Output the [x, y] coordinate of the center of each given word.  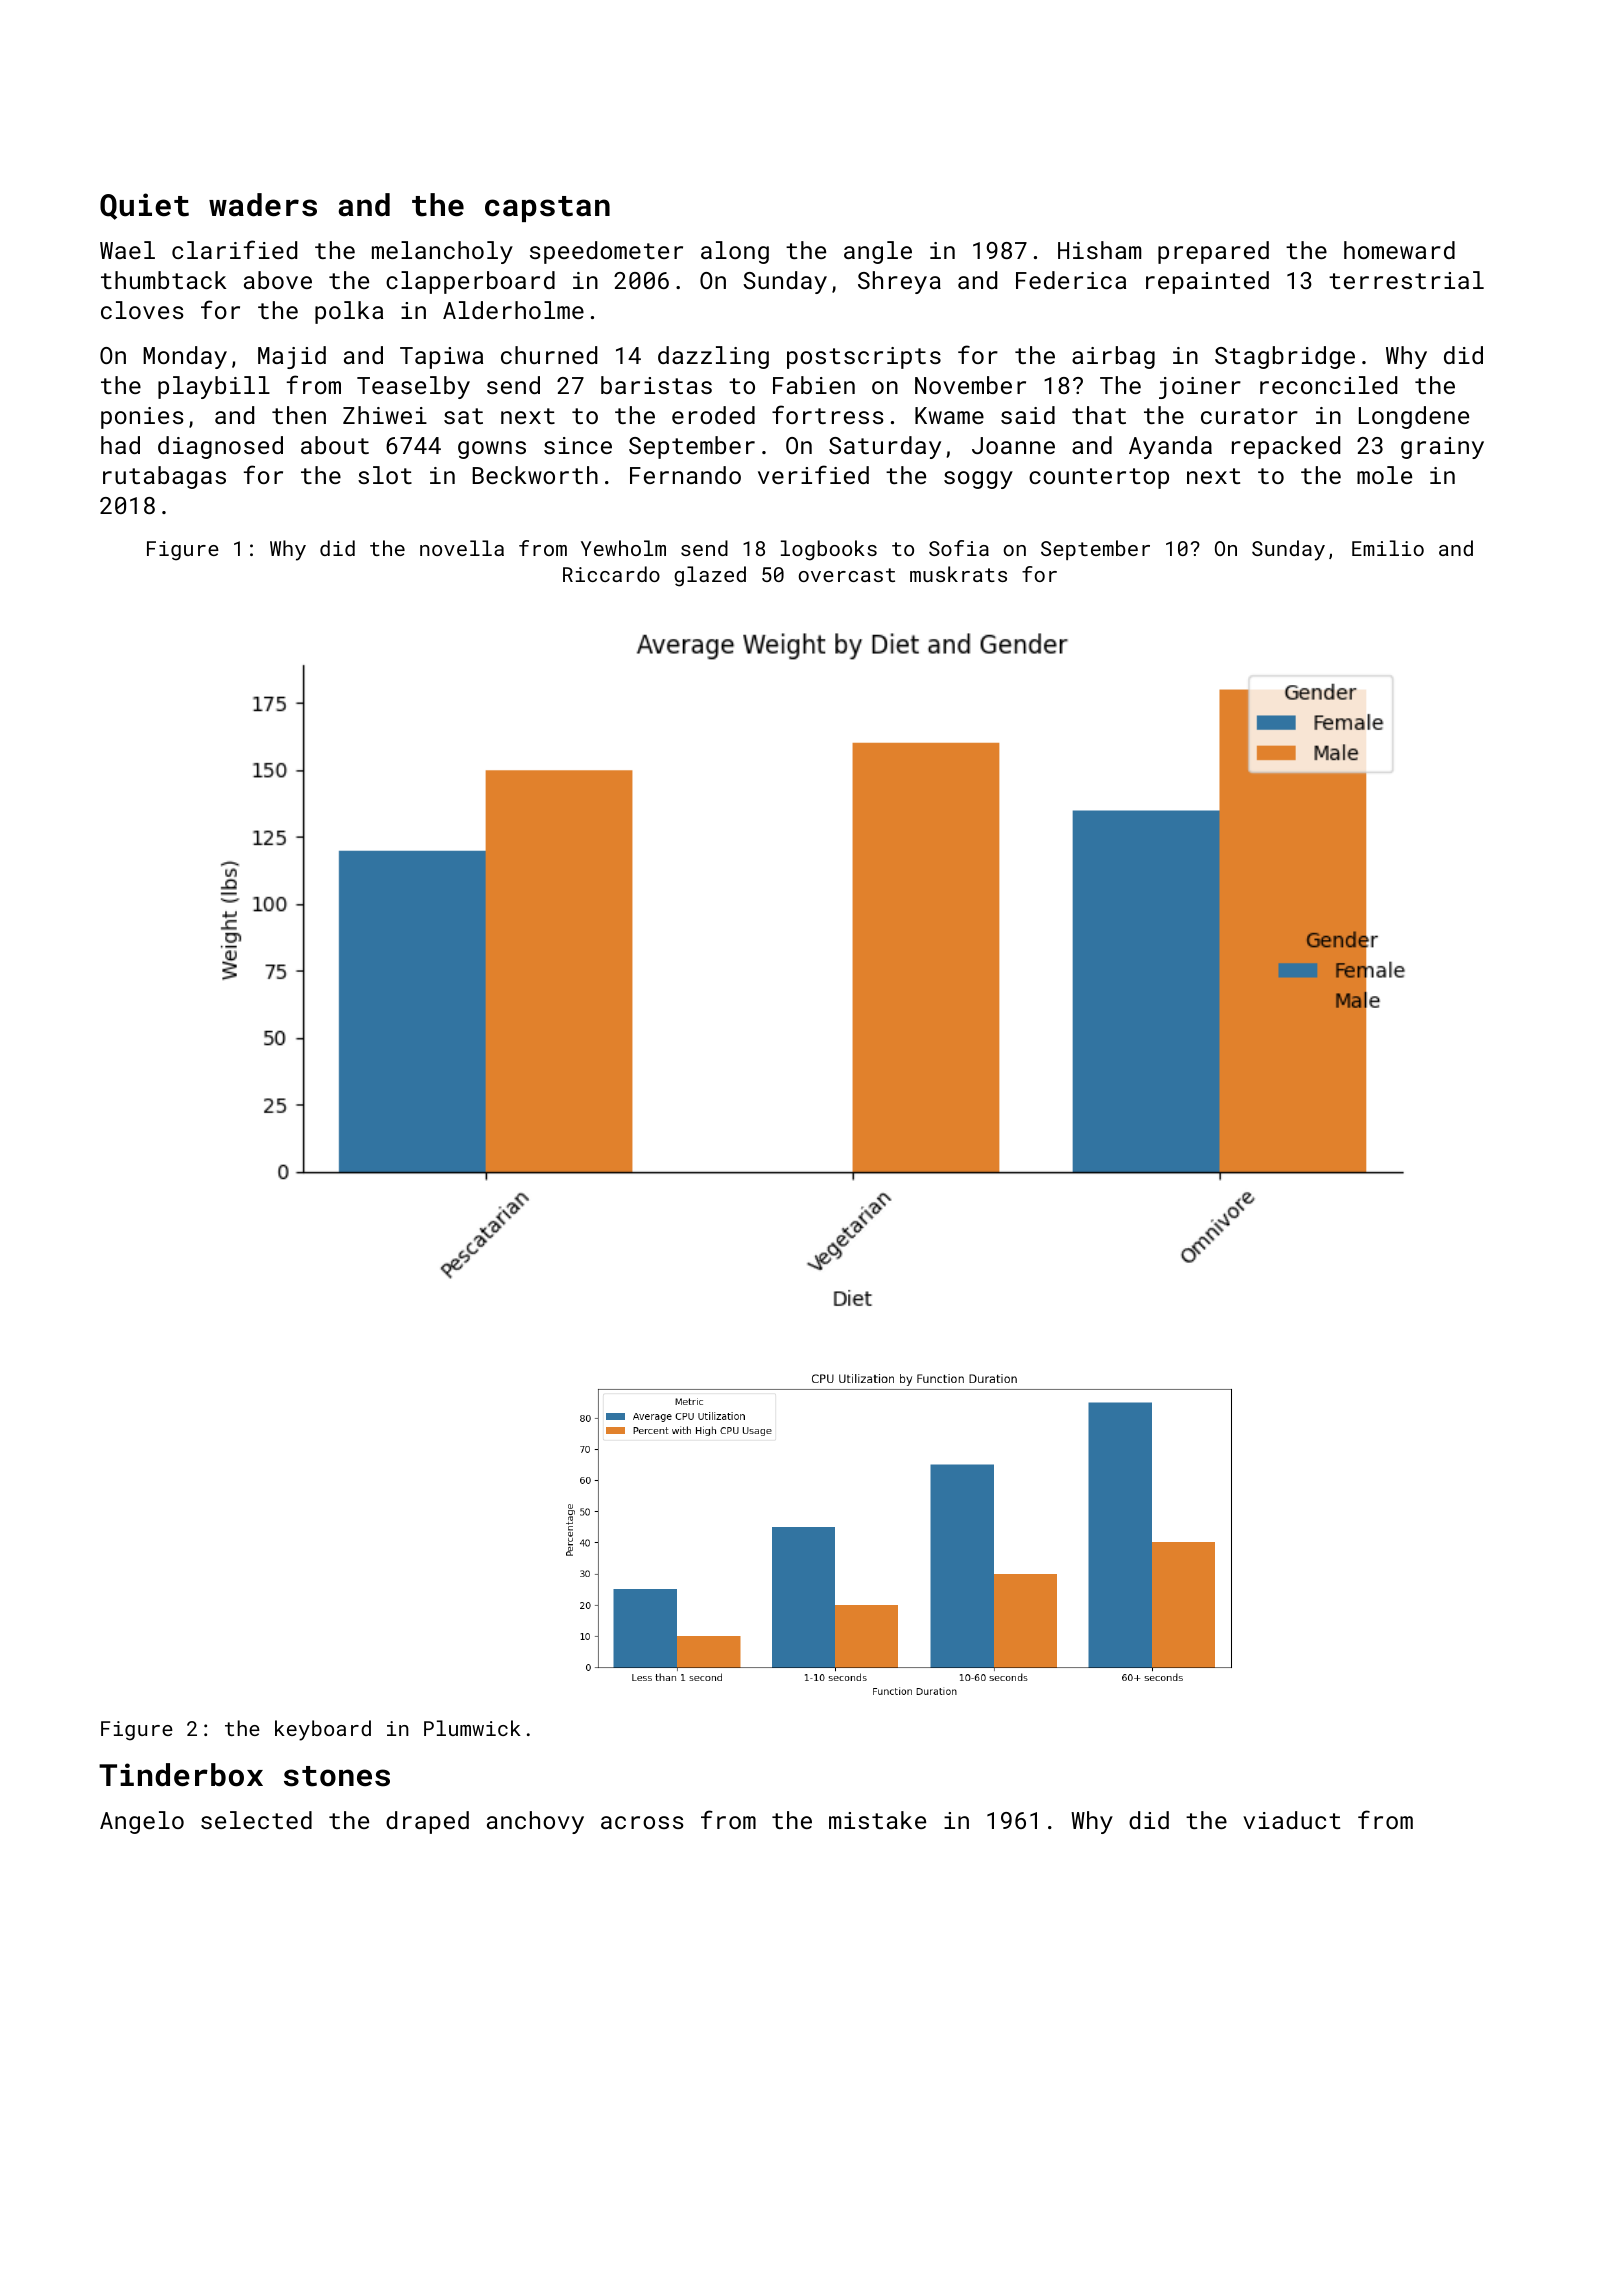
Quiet [144, 206]
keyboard [323, 1730]
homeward [1399, 250]
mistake [877, 1820]
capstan [547, 209]
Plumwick [472, 1728]
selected [256, 1820]
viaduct [1291, 1820]
